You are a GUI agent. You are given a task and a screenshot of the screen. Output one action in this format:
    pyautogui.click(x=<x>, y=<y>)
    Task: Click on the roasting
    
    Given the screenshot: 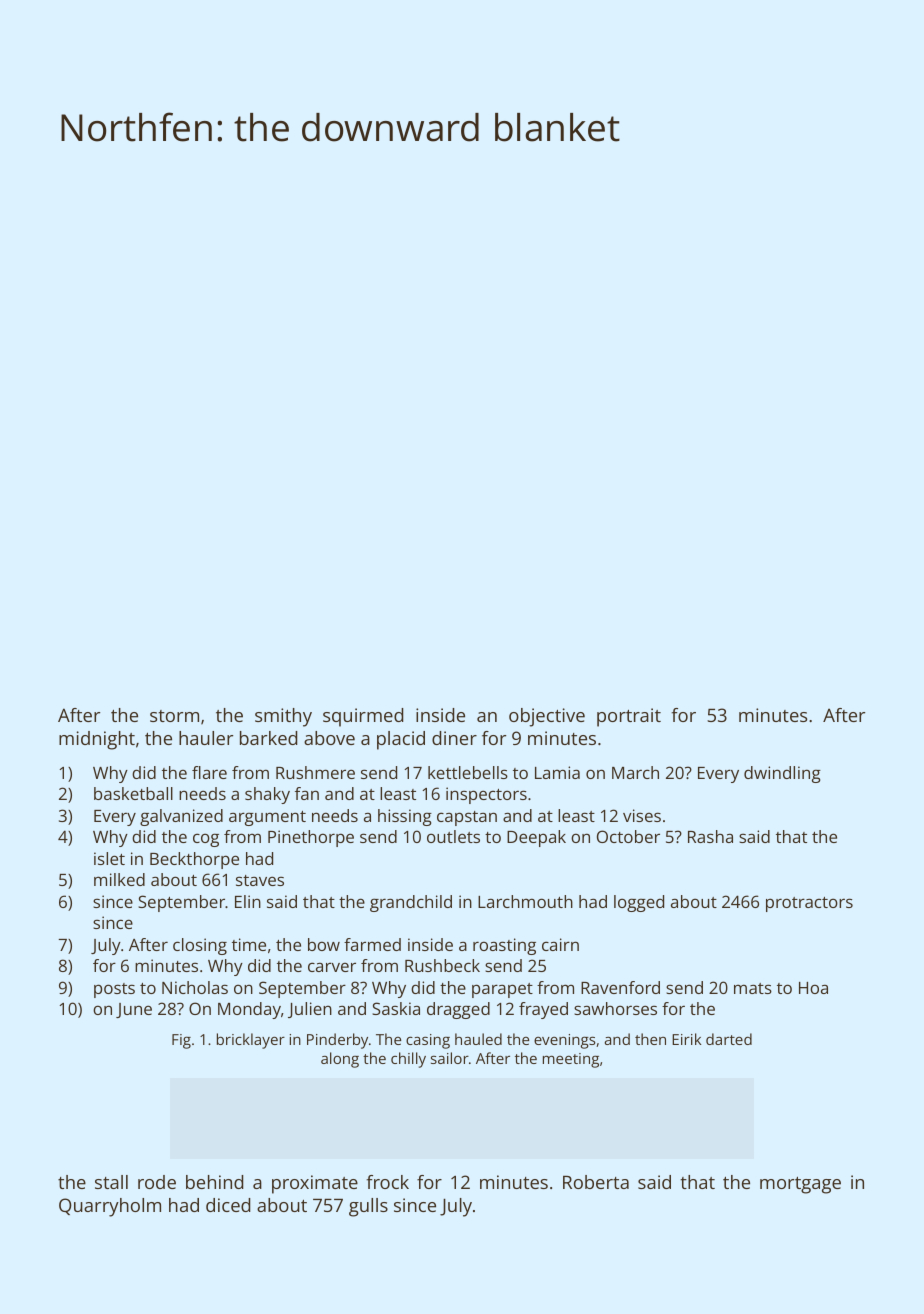 What is the action you would take?
    pyautogui.click(x=504, y=946)
